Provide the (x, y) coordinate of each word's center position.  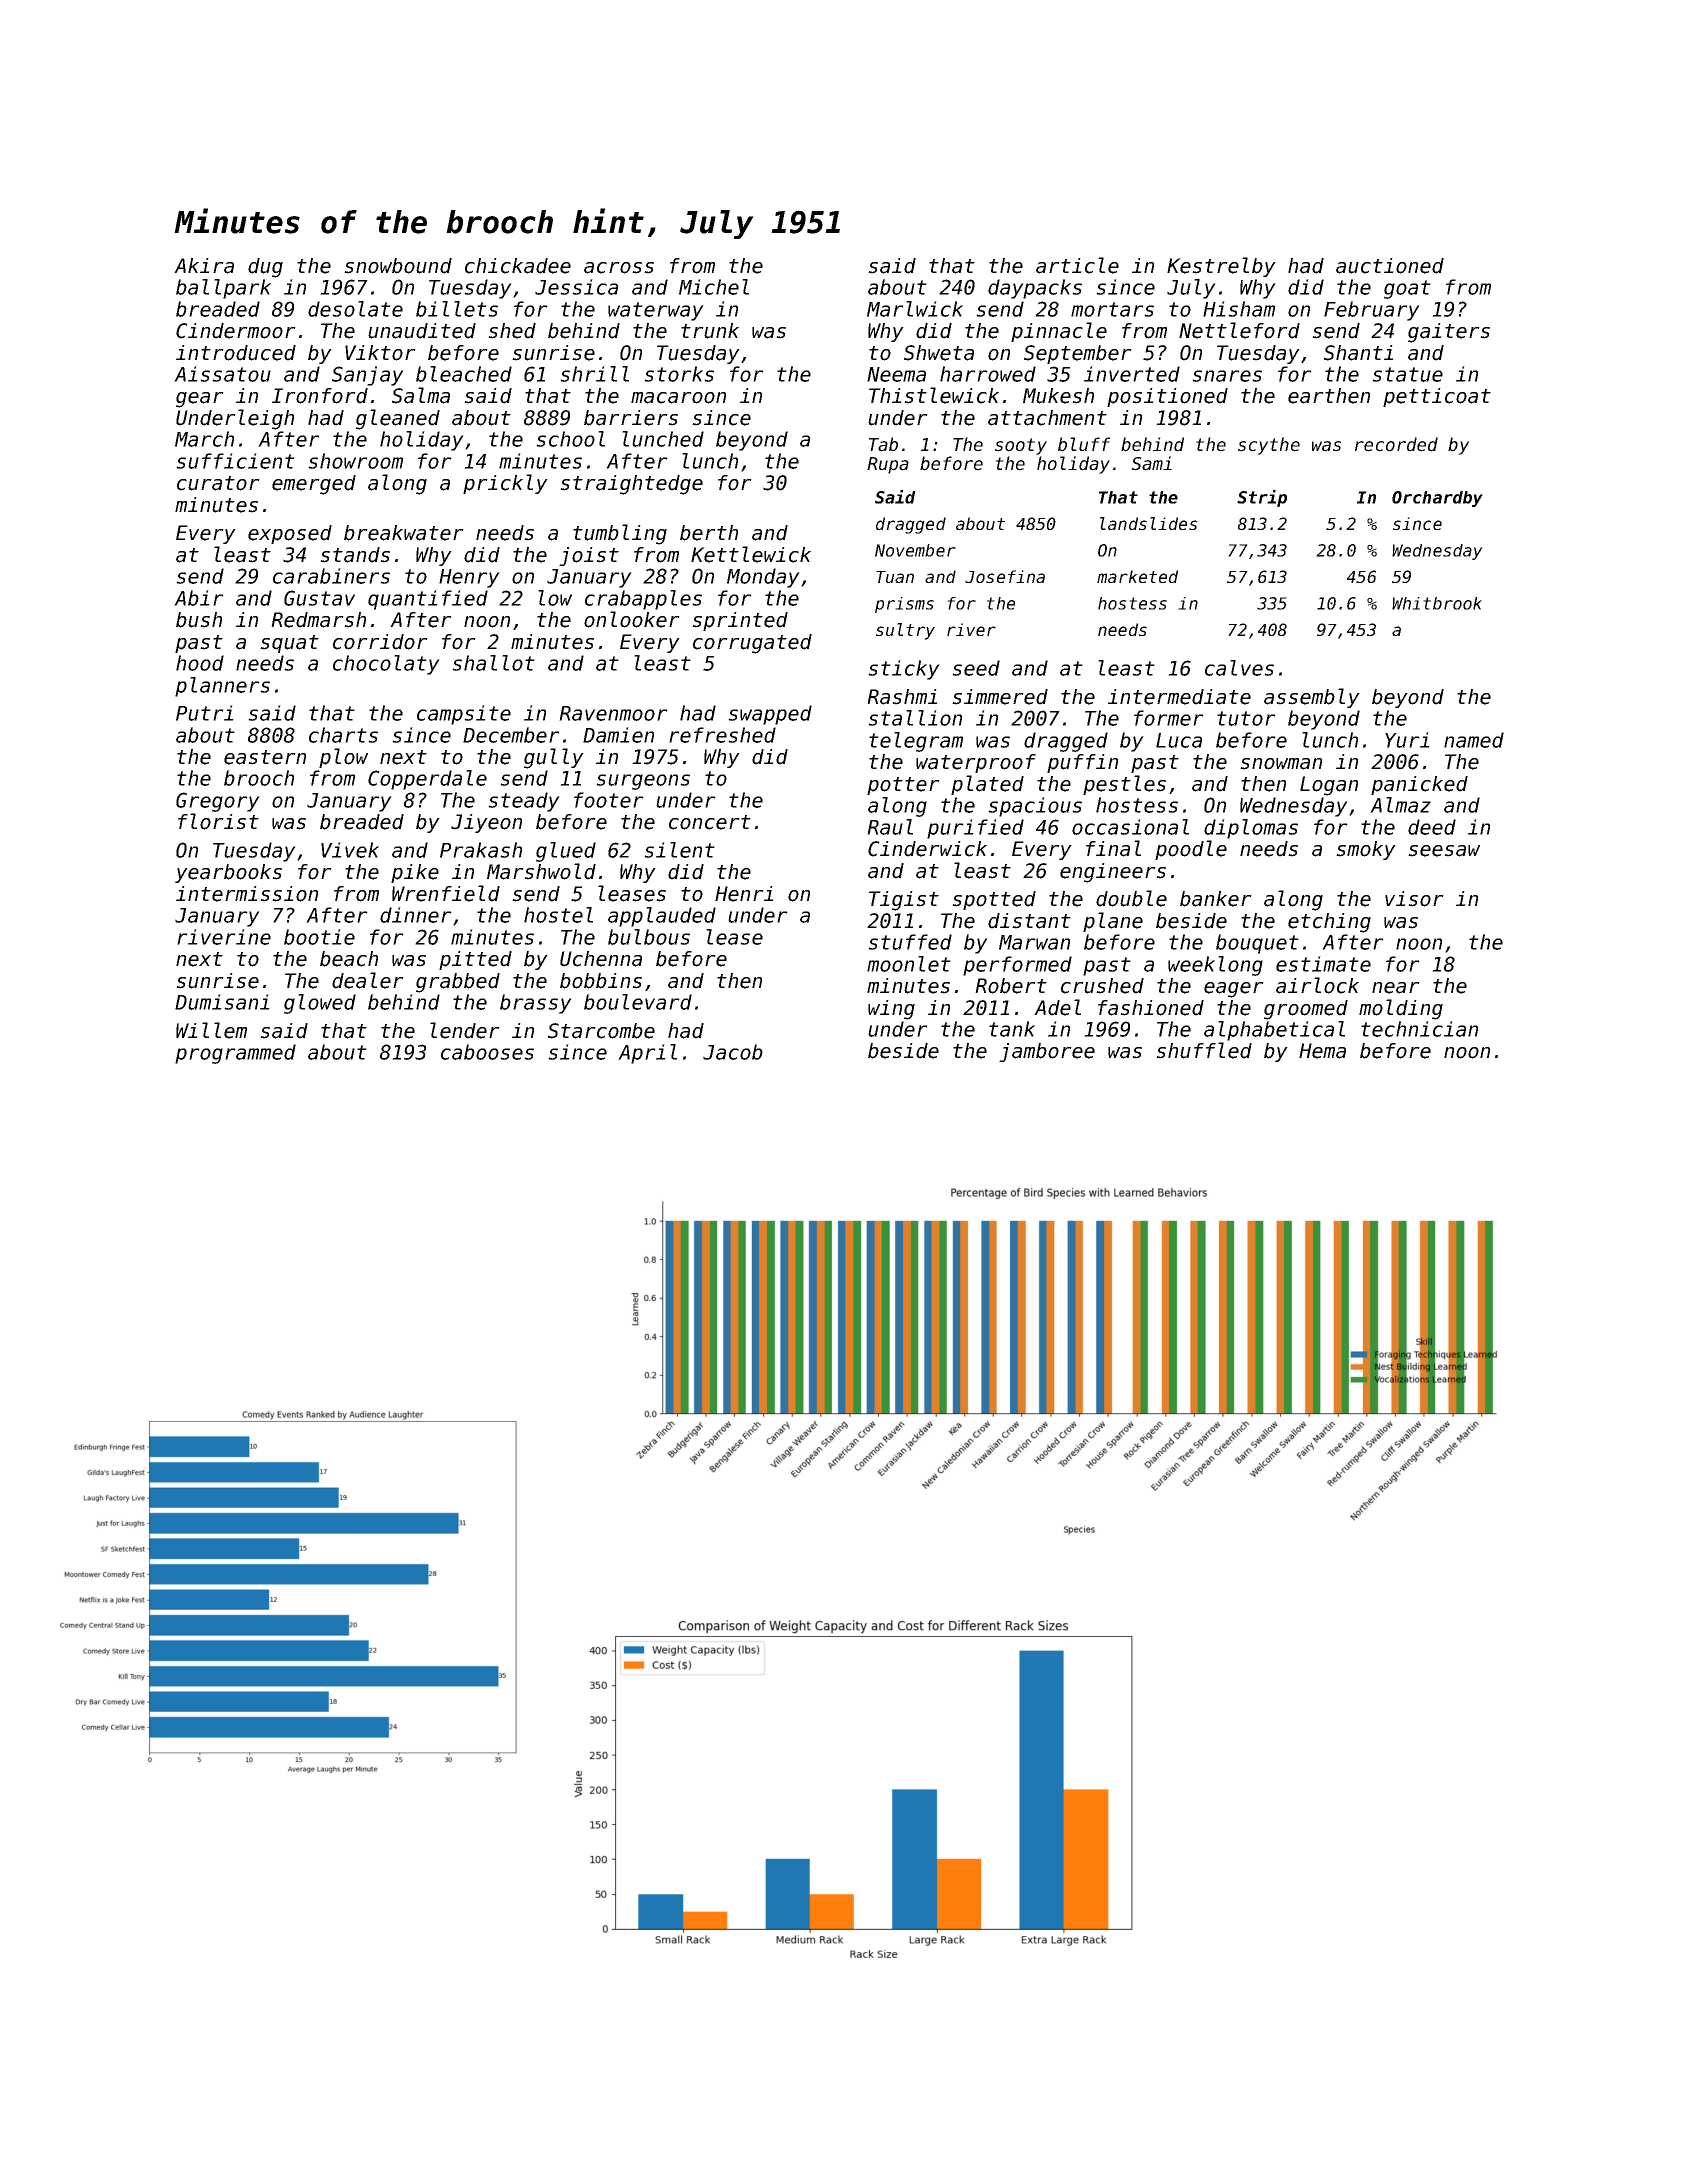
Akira (204, 266)
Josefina (1005, 576)
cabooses (487, 1052)
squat (289, 644)
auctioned (1390, 266)
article (1077, 265)
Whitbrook (1437, 603)
